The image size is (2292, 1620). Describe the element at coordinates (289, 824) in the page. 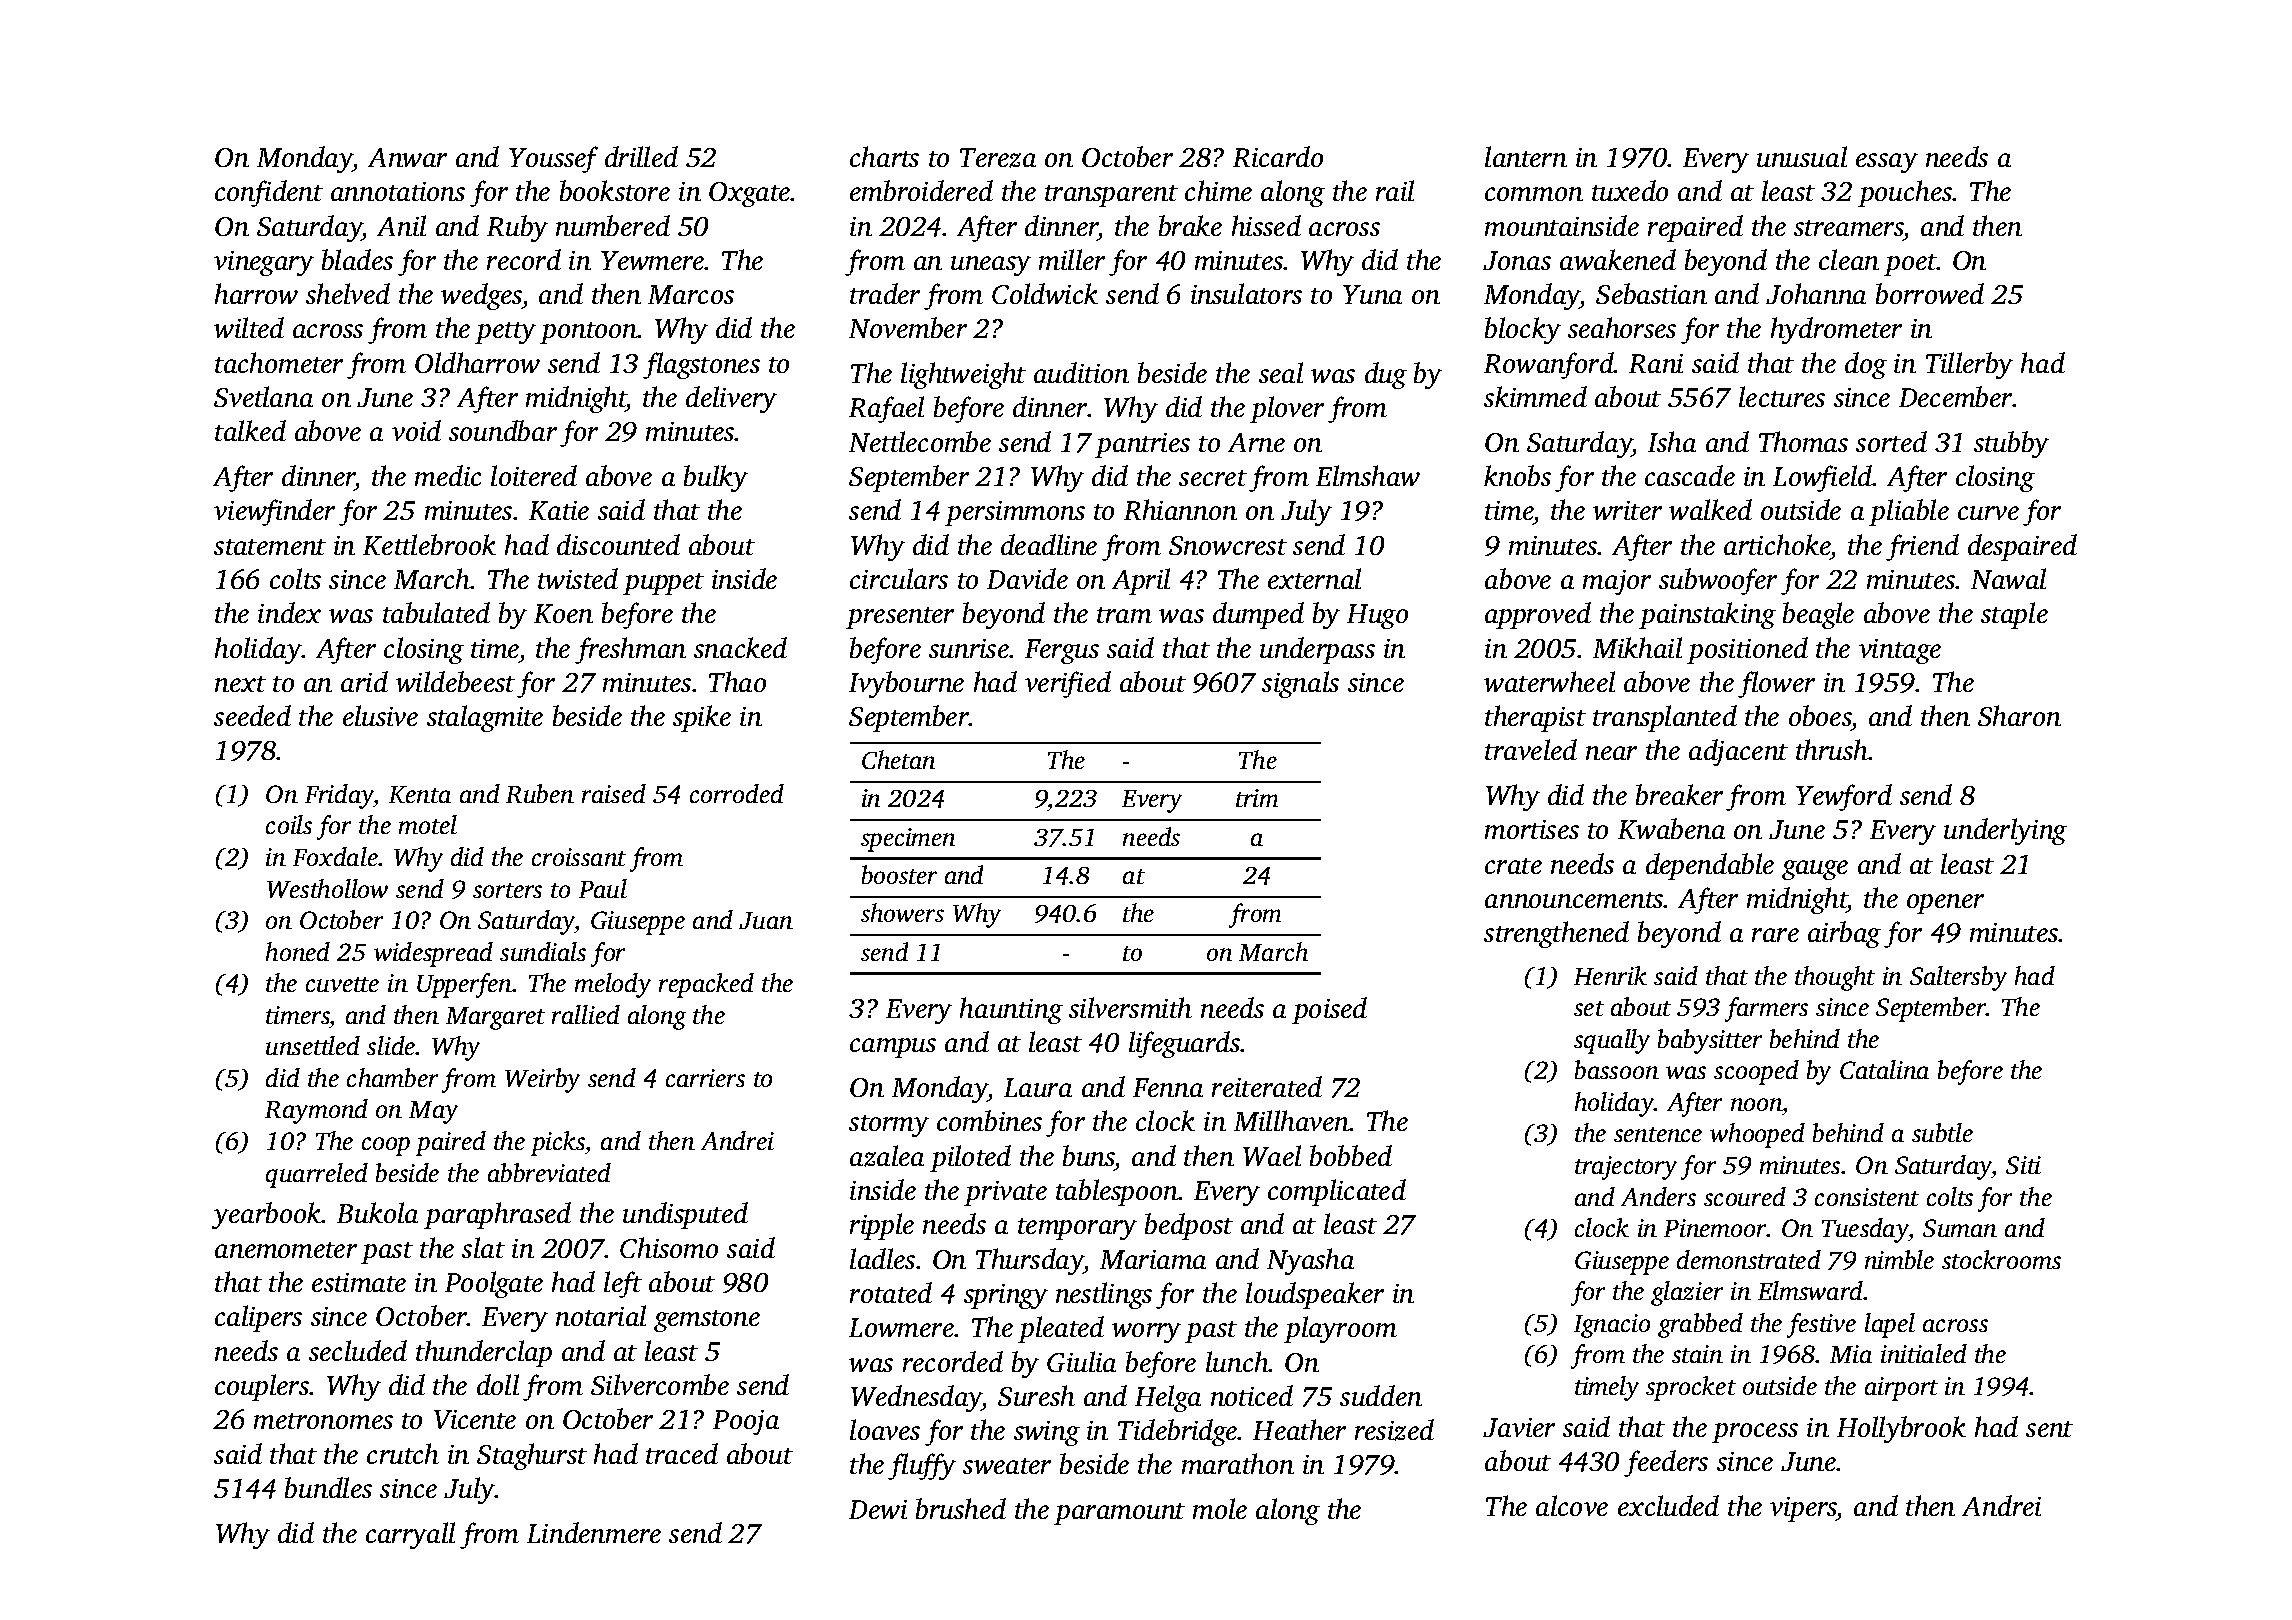

I see `coils` at that location.
